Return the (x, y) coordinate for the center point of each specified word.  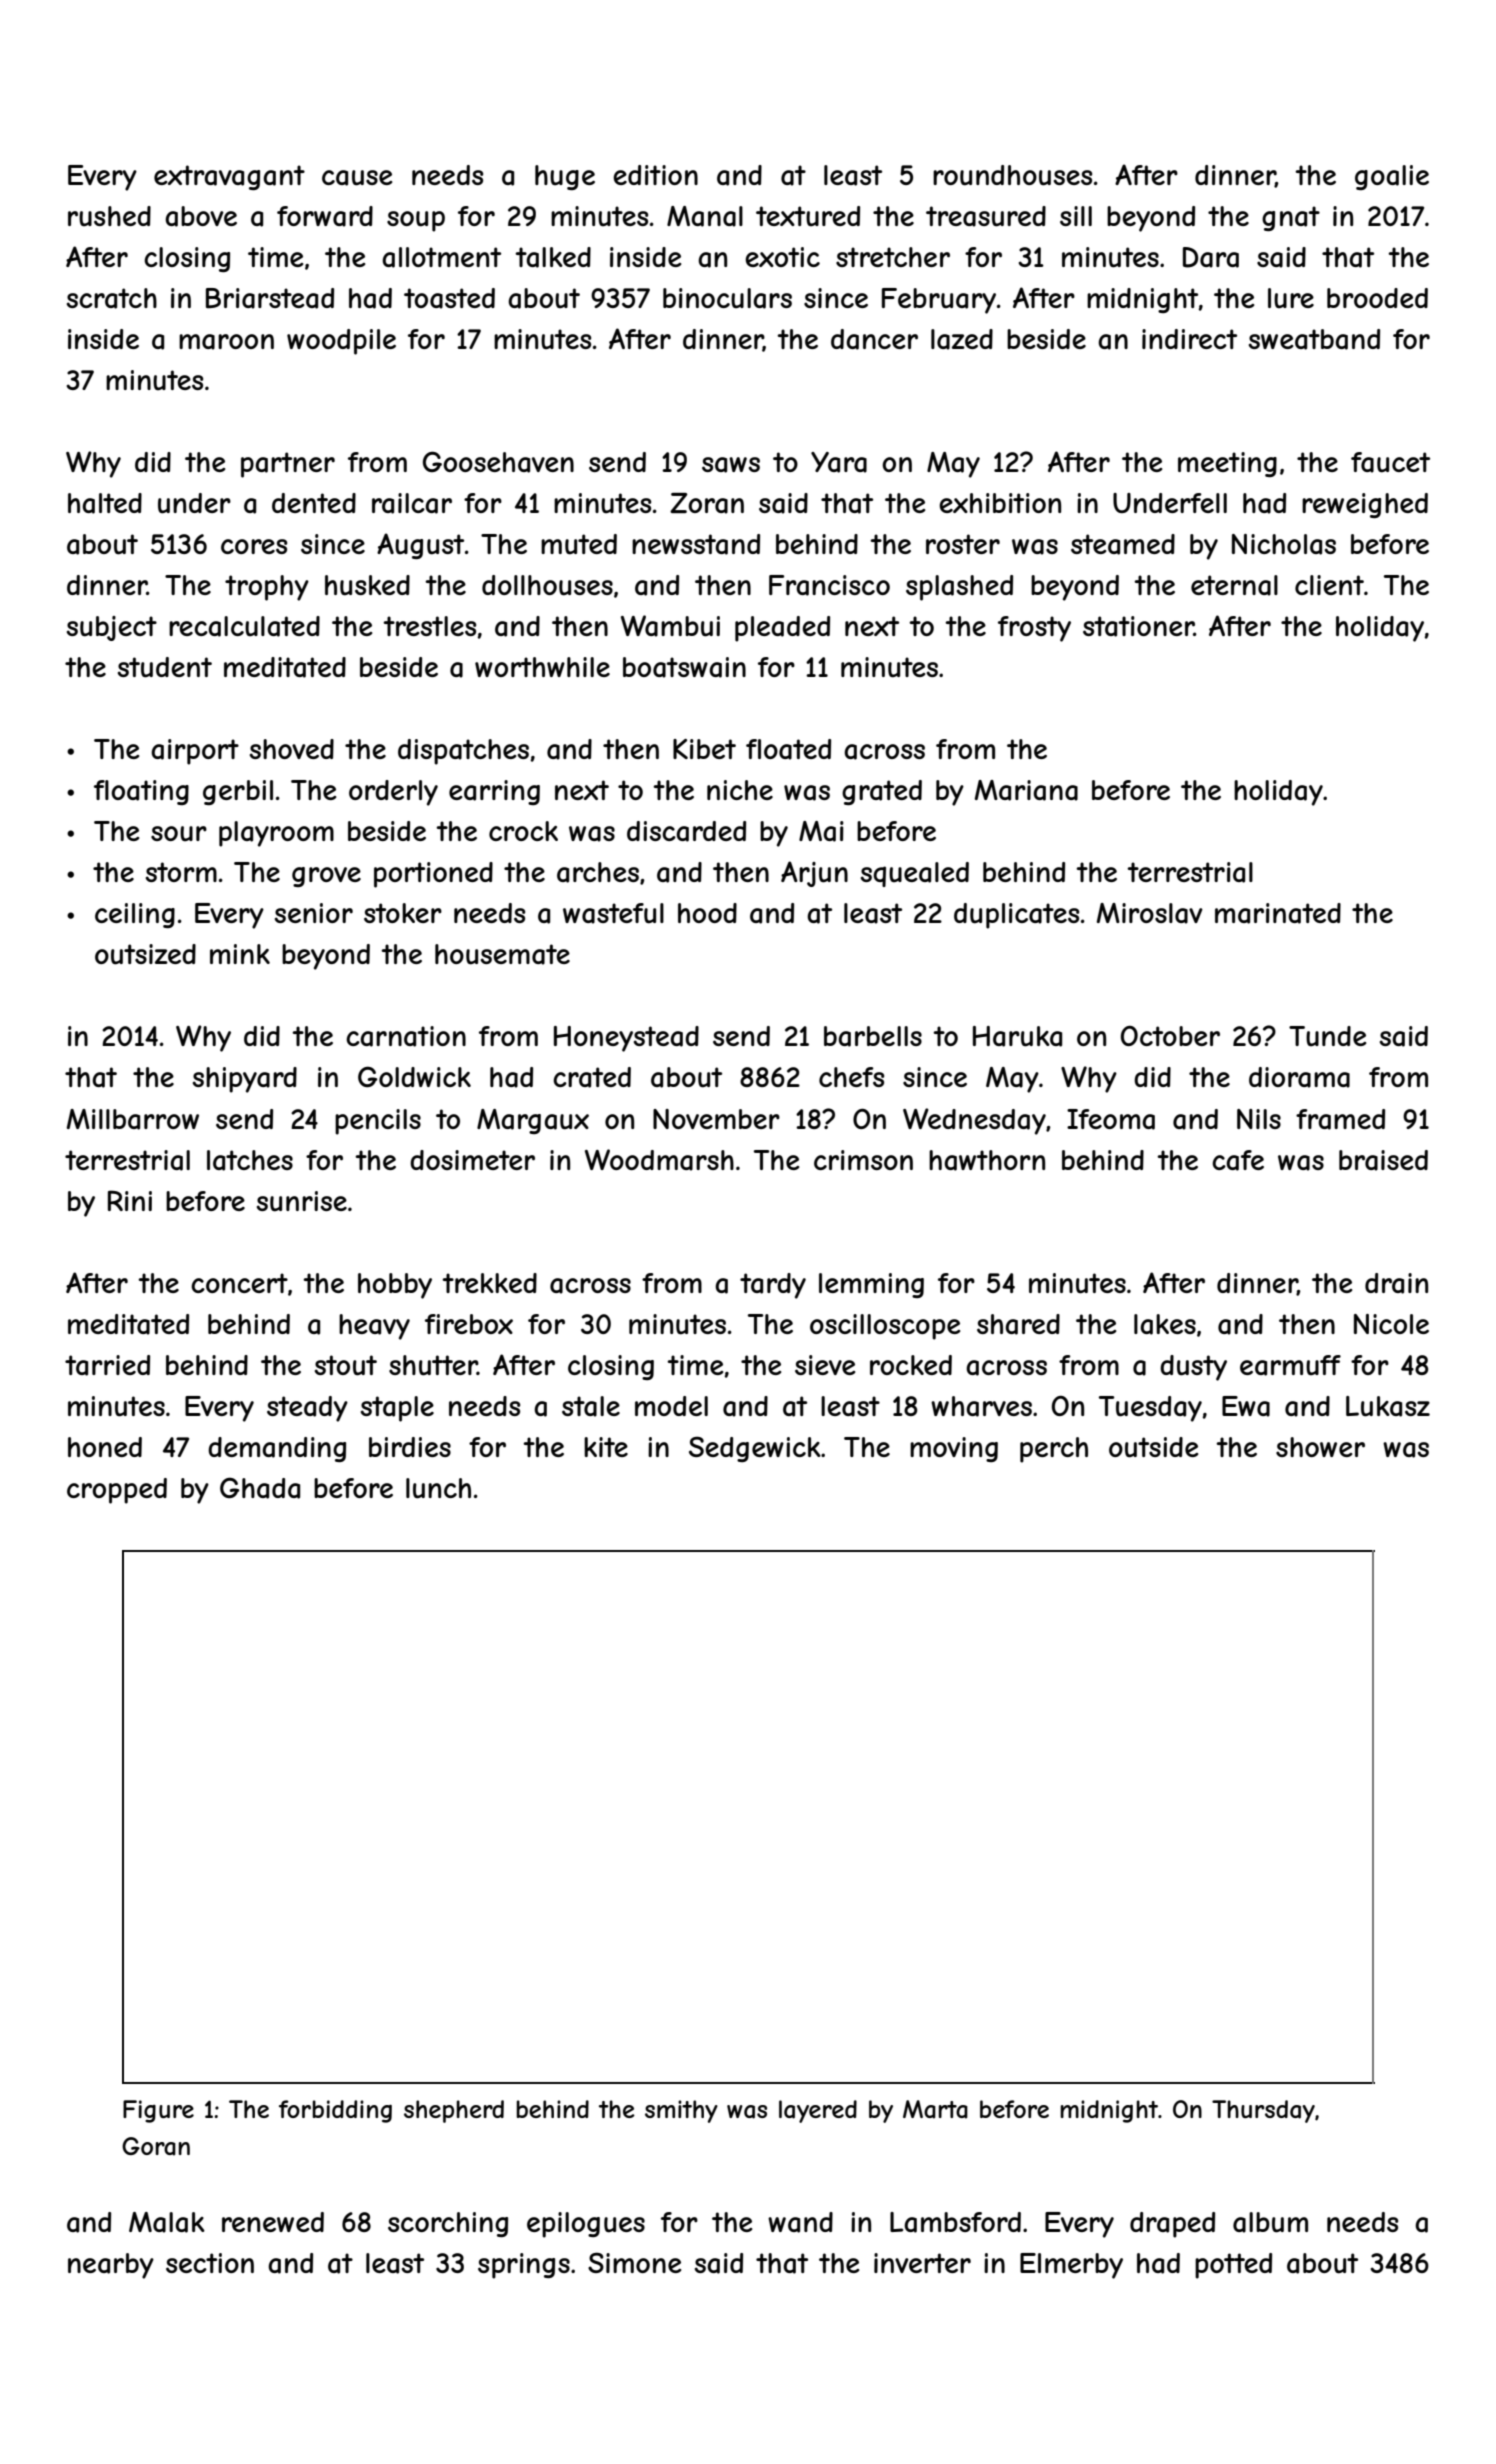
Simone (634, 2262)
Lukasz (1388, 1406)
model (671, 1406)
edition (655, 175)
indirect (1189, 339)
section (210, 2263)
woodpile (341, 342)
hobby (395, 1286)
